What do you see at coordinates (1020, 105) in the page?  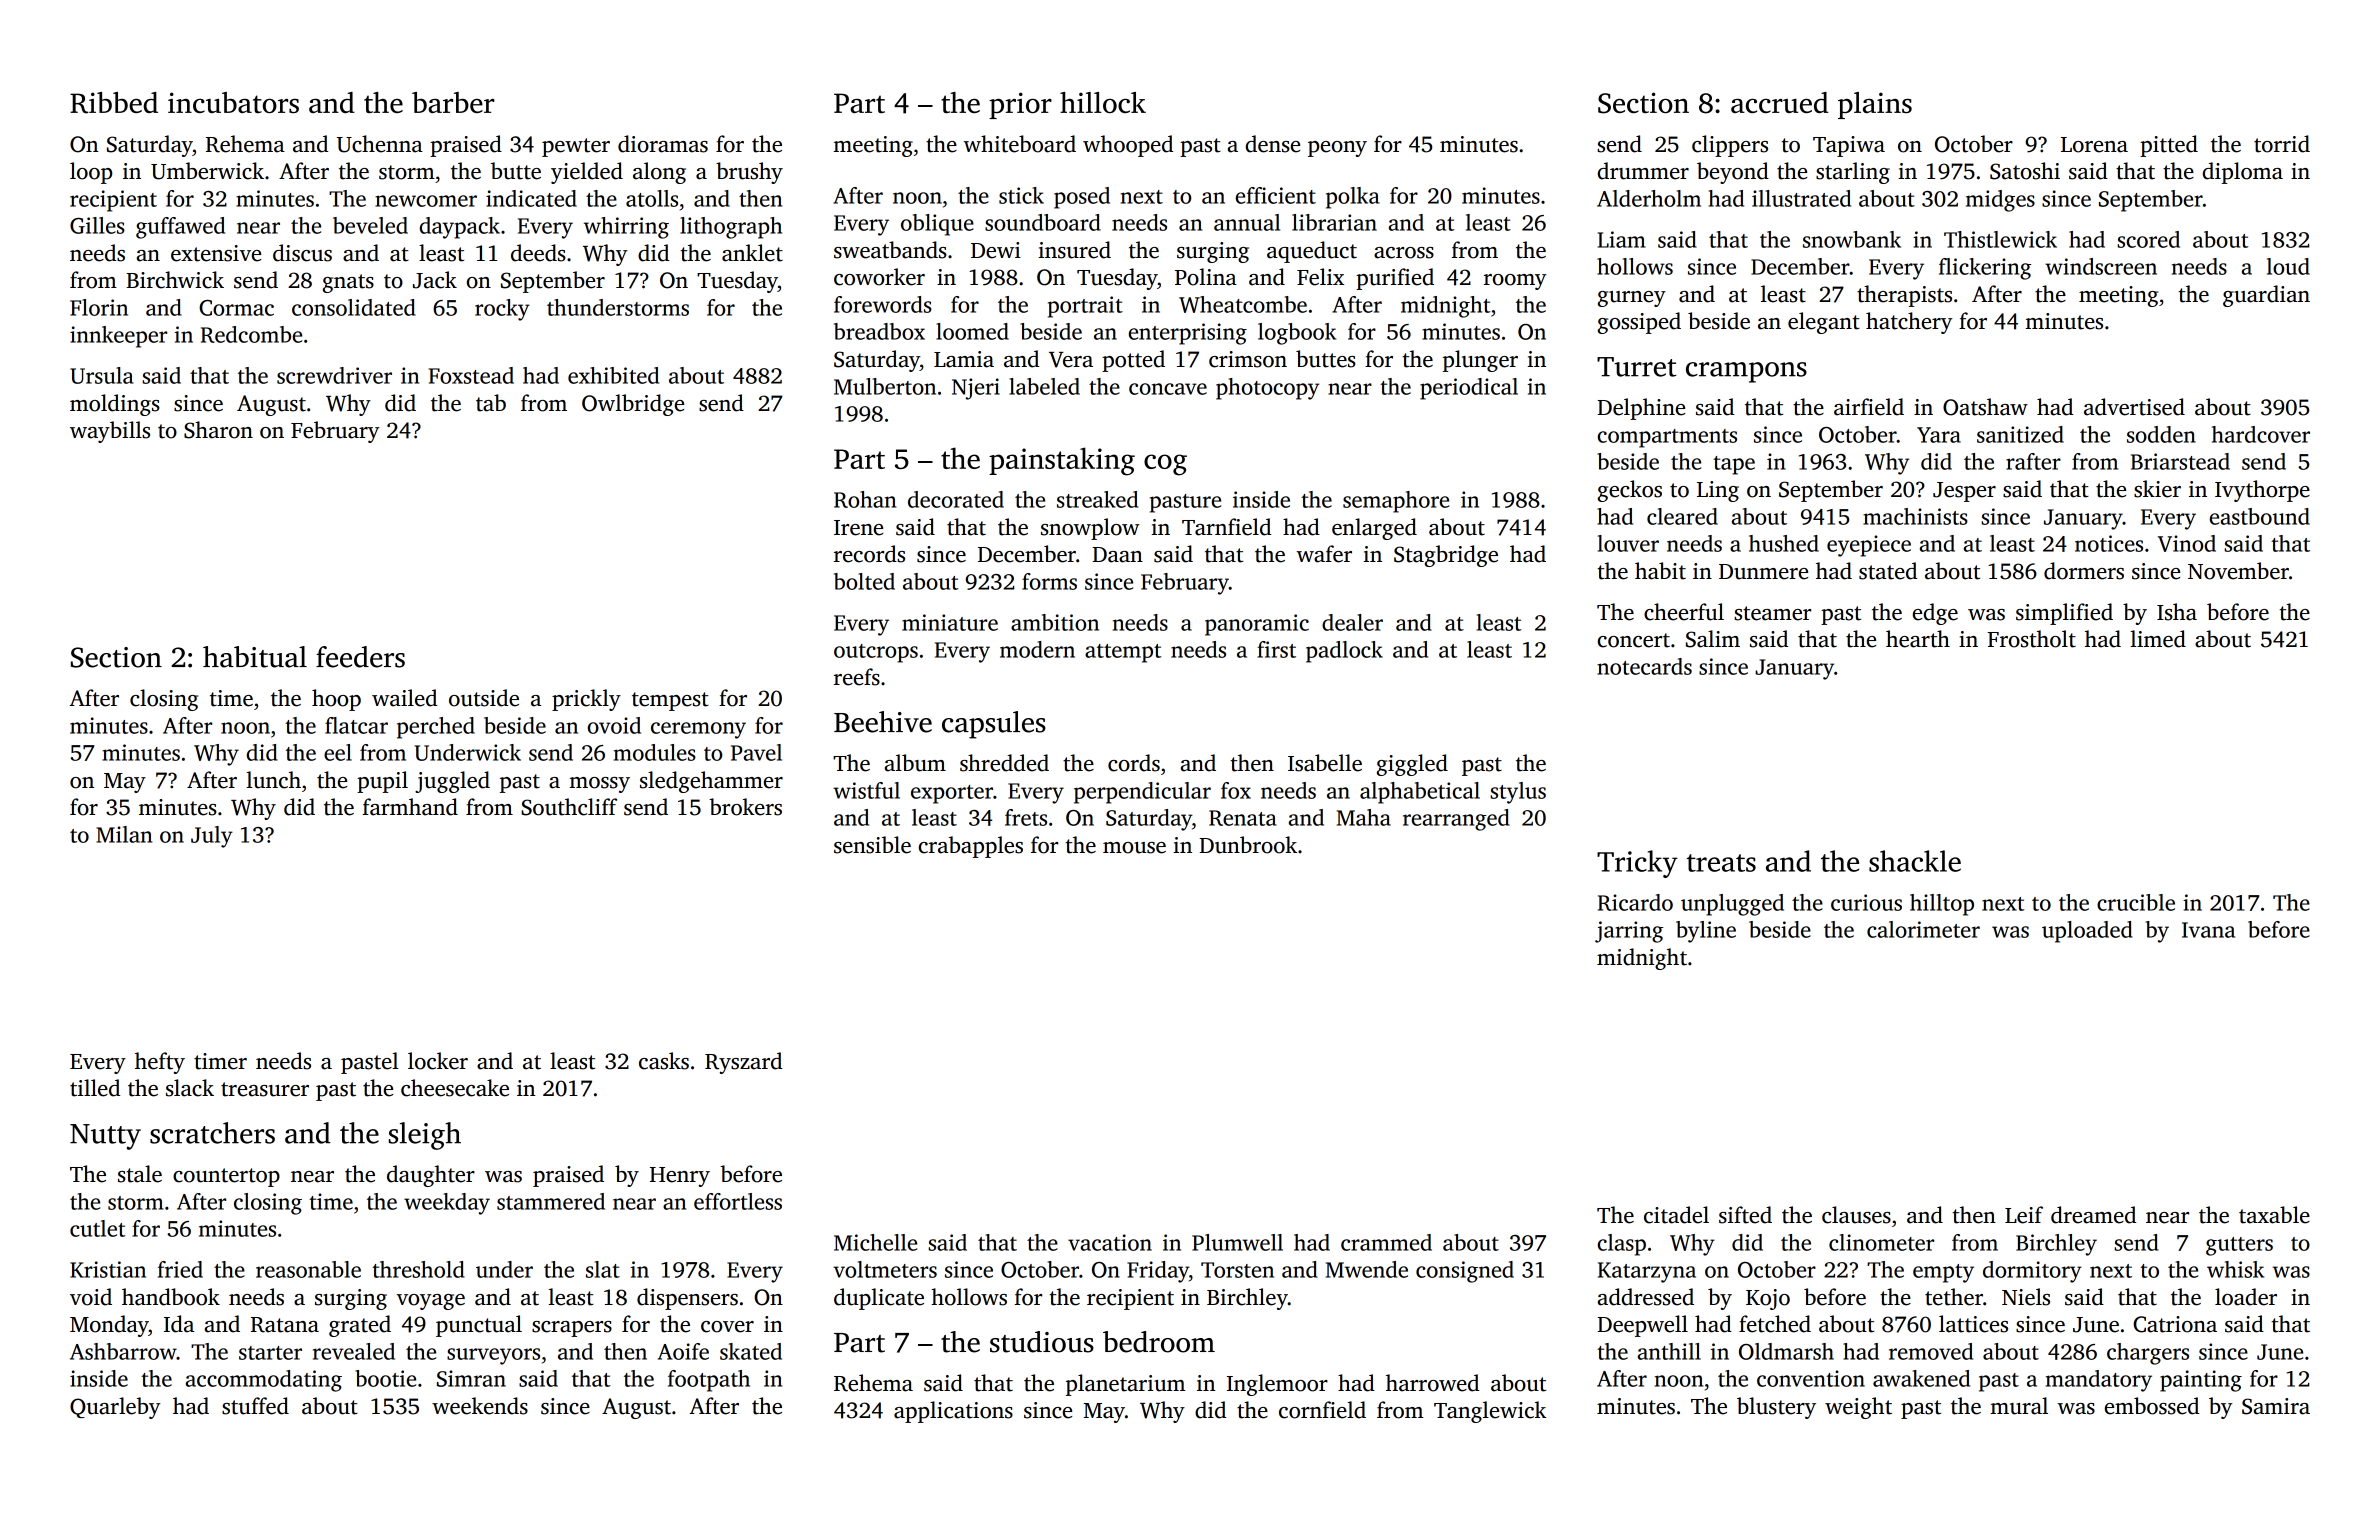 I see `prior` at bounding box center [1020, 105].
